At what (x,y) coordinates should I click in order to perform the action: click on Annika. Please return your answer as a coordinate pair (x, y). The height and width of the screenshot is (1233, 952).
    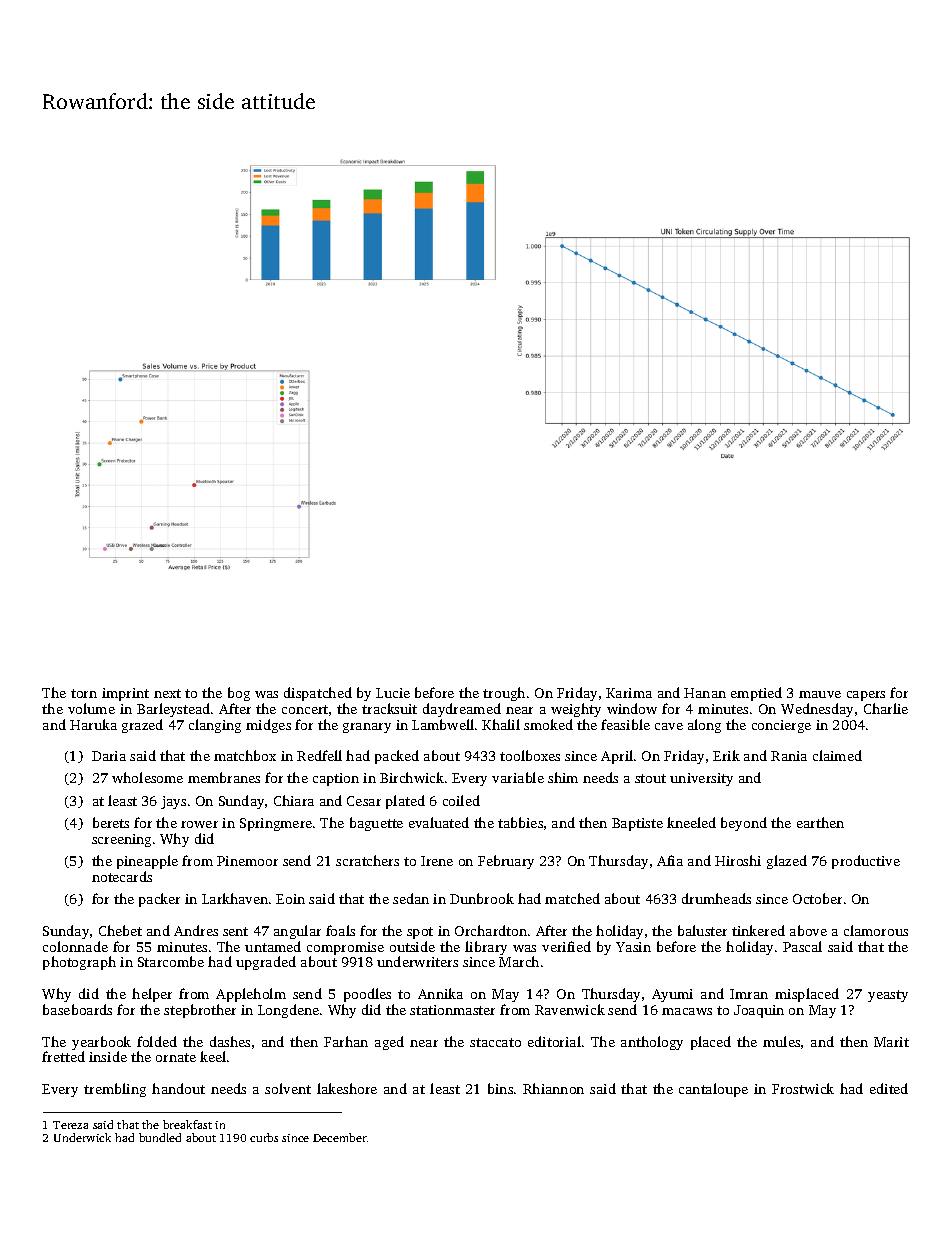
    Looking at the image, I should click on (440, 993).
